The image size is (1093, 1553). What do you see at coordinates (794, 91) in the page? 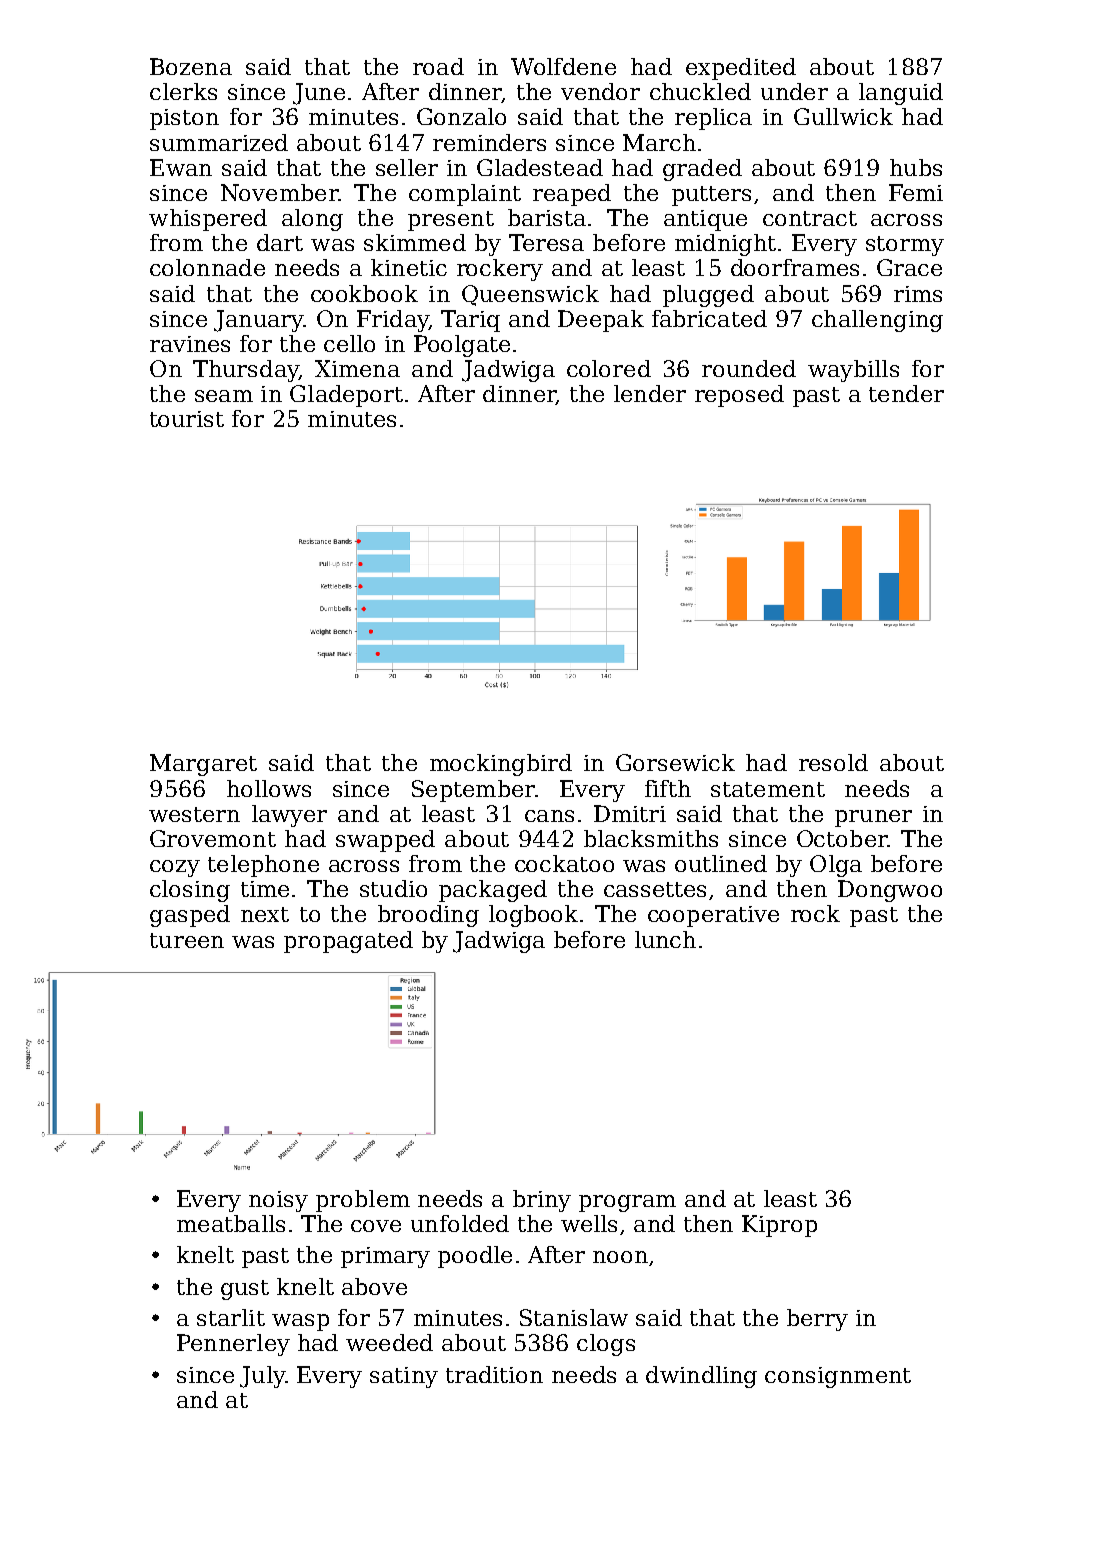
I see `under` at bounding box center [794, 91].
